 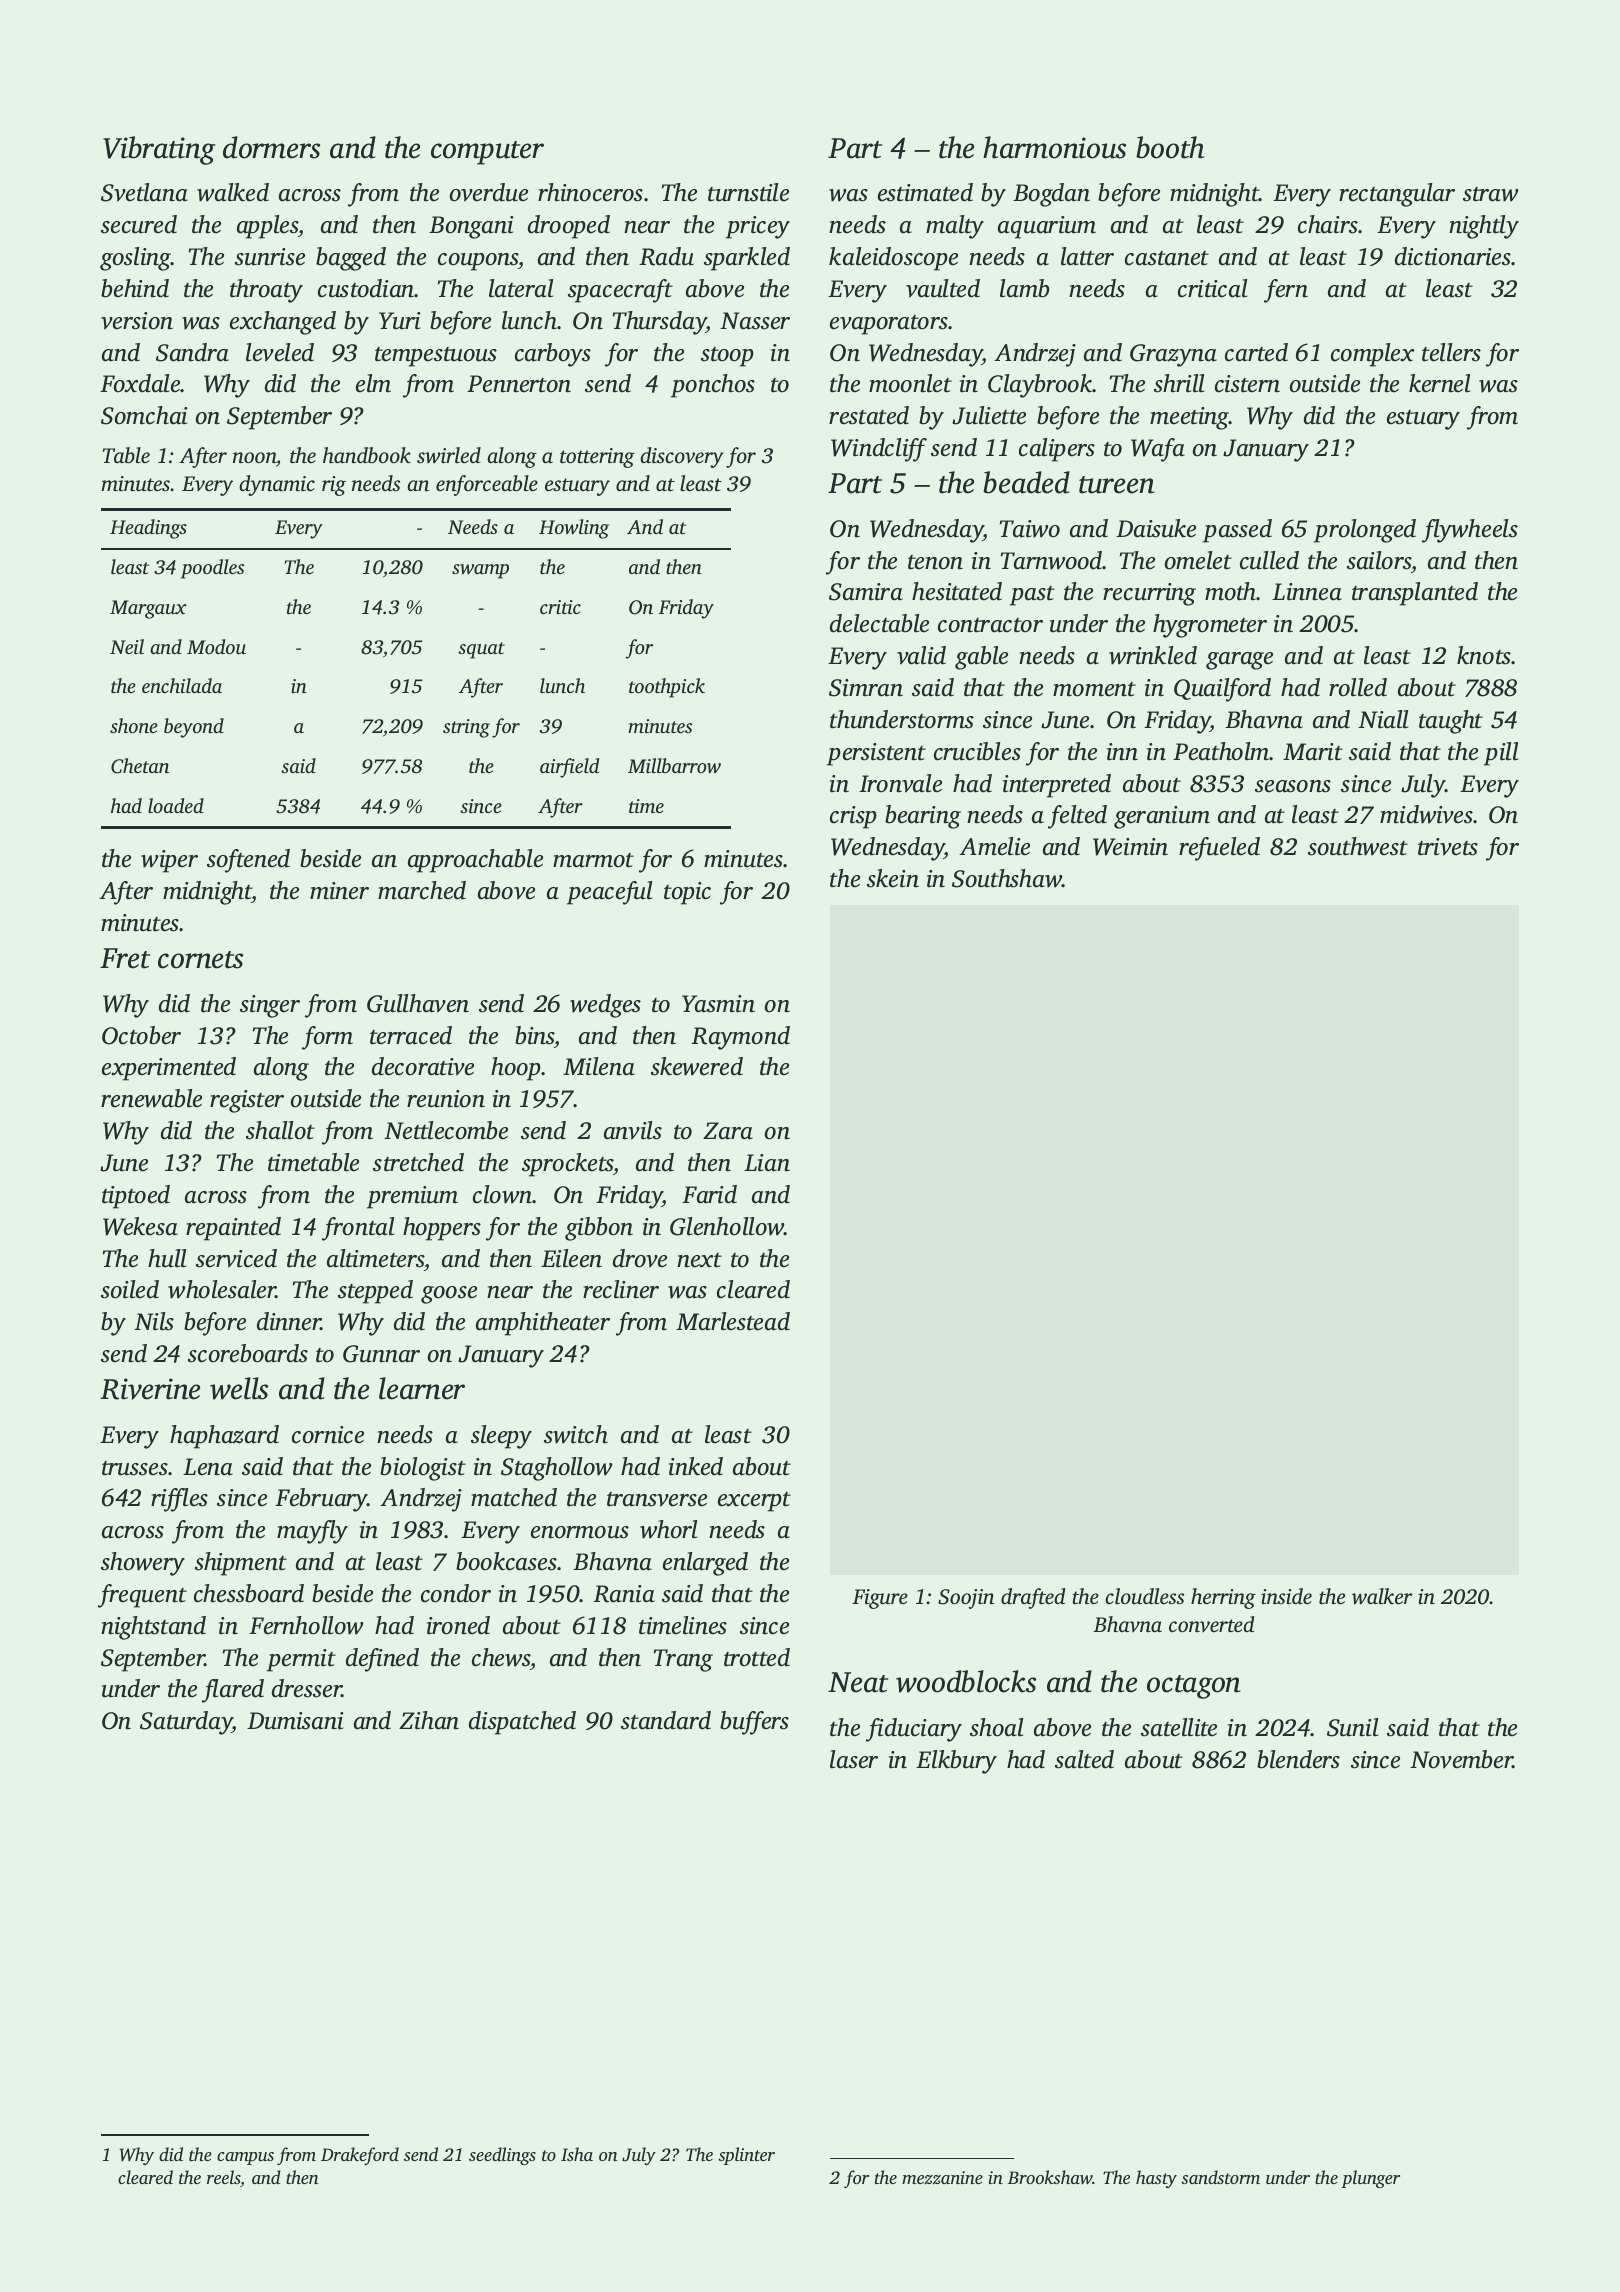 What do you see at coordinates (245, 2158) in the screenshot?
I see `campus` at bounding box center [245, 2158].
